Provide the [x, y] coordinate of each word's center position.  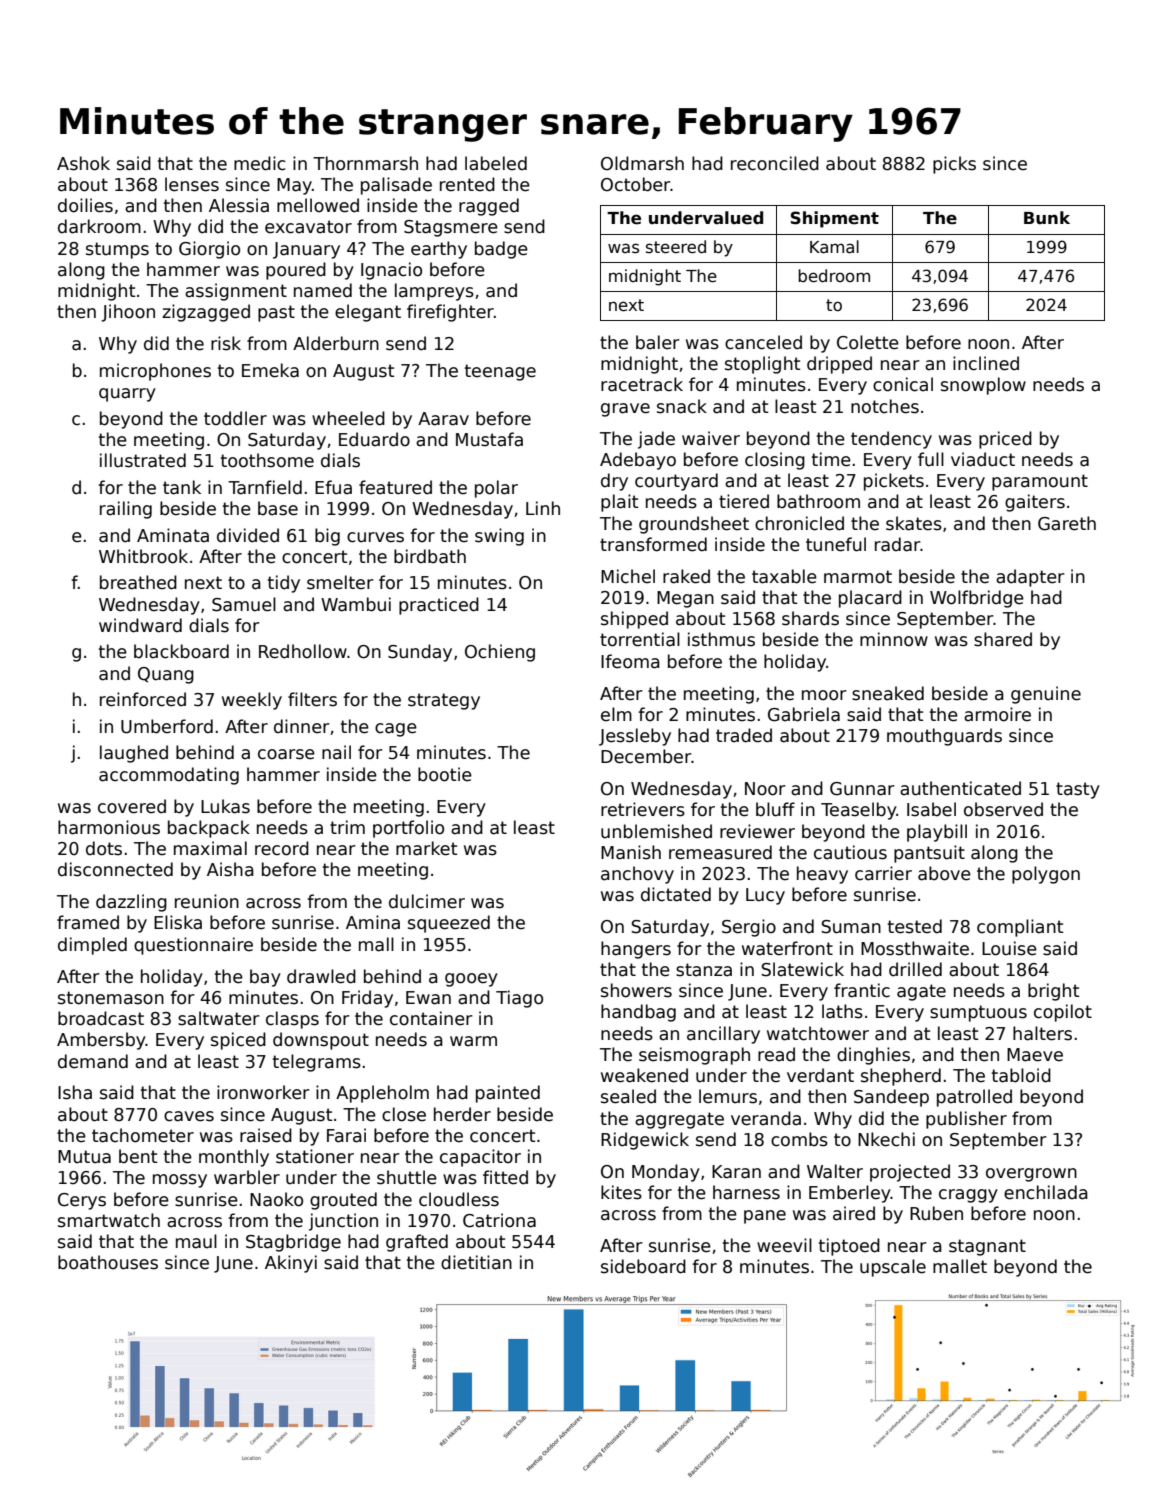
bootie [445, 774]
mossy [180, 1181]
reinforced [143, 699]
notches [885, 406]
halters [1042, 1033]
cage [396, 730]
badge [501, 250]
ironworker [263, 1092]
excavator [308, 227]
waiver [711, 438]
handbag [638, 1013]
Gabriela [804, 714]
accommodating [169, 776]
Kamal [834, 247]
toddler [235, 418]
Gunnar [862, 789]
